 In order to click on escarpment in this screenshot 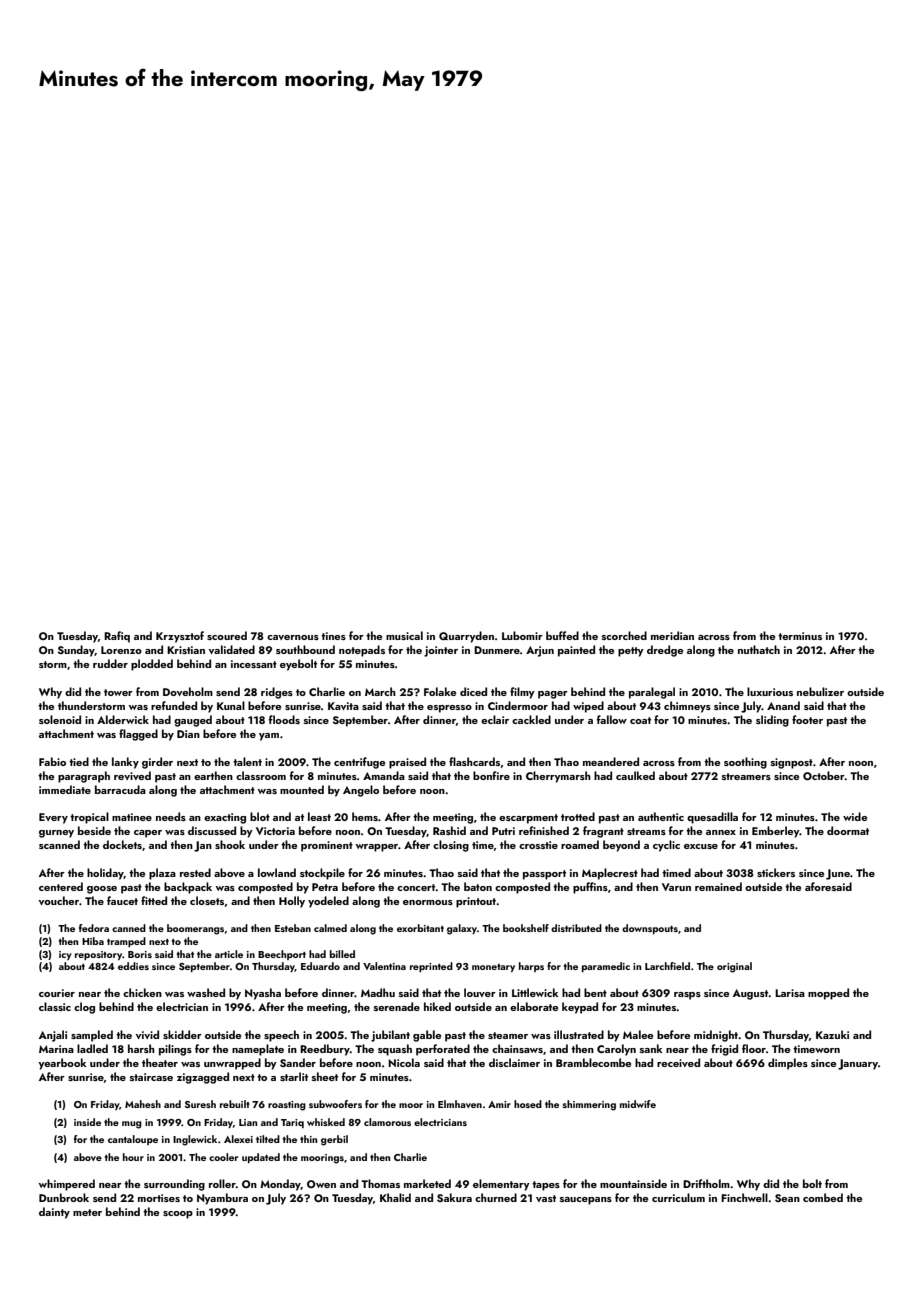, I will do `click(528, 819)`.
